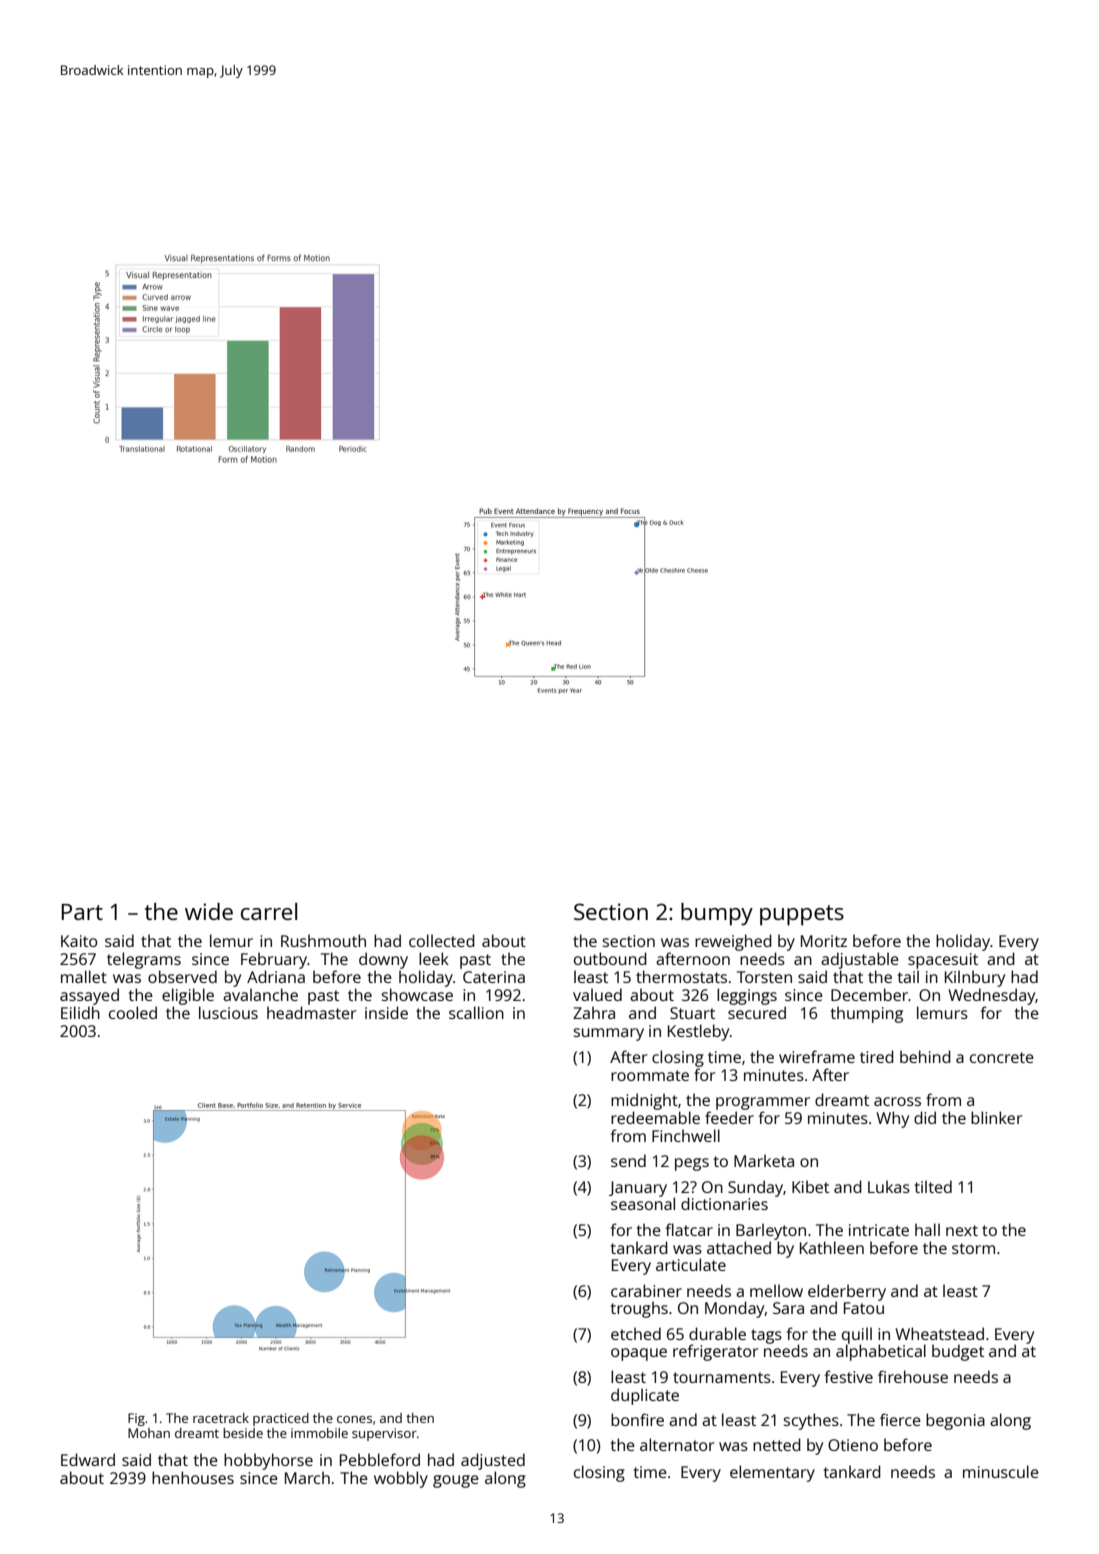 This screenshot has height=1554, width=1099. What do you see at coordinates (650, 1075) in the screenshot?
I see `roommate` at bounding box center [650, 1075].
